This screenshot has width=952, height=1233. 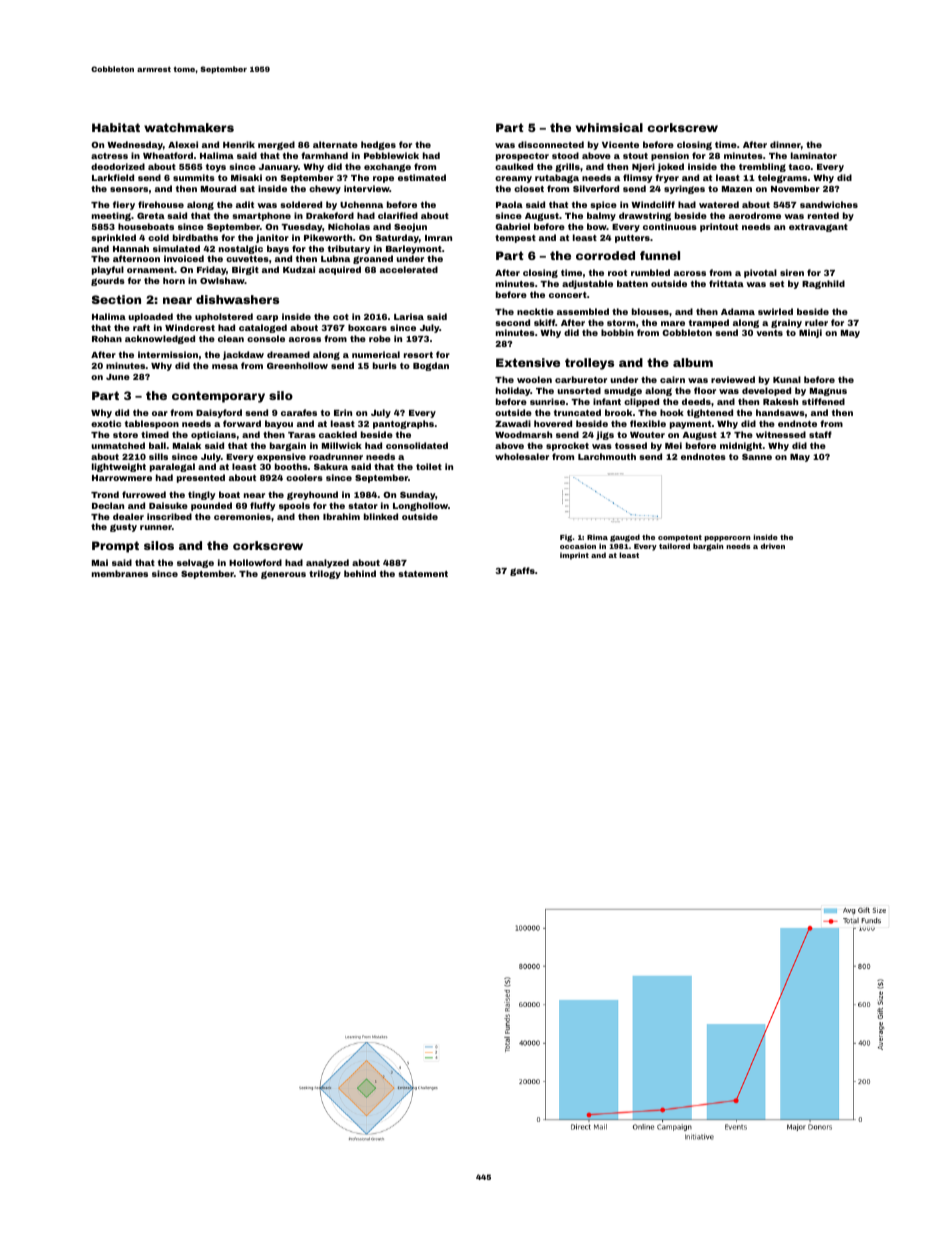 What do you see at coordinates (818, 228) in the screenshot?
I see `extravagant` at bounding box center [818, 228].
